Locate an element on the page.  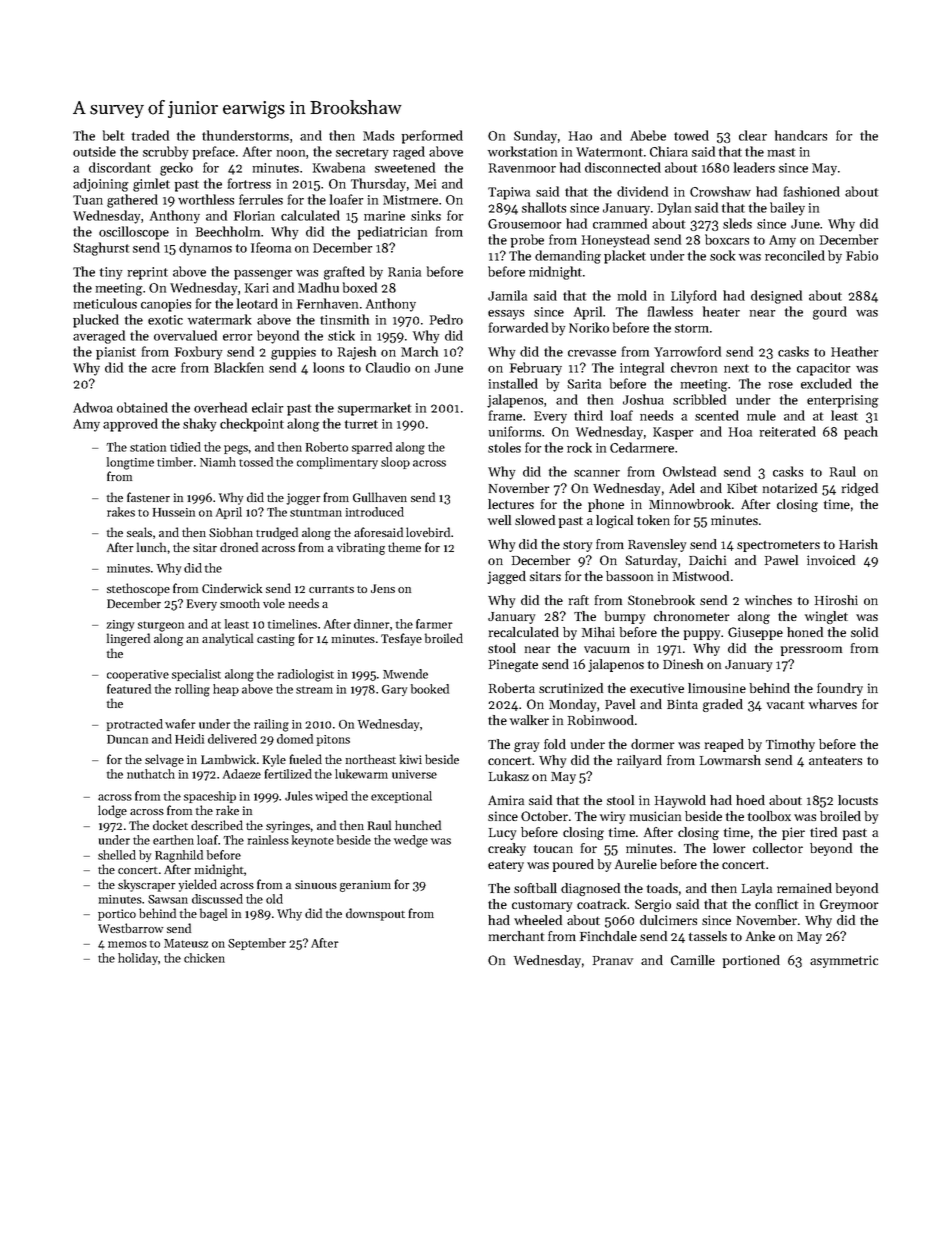
handcars is located at coordinates (801, 135).
